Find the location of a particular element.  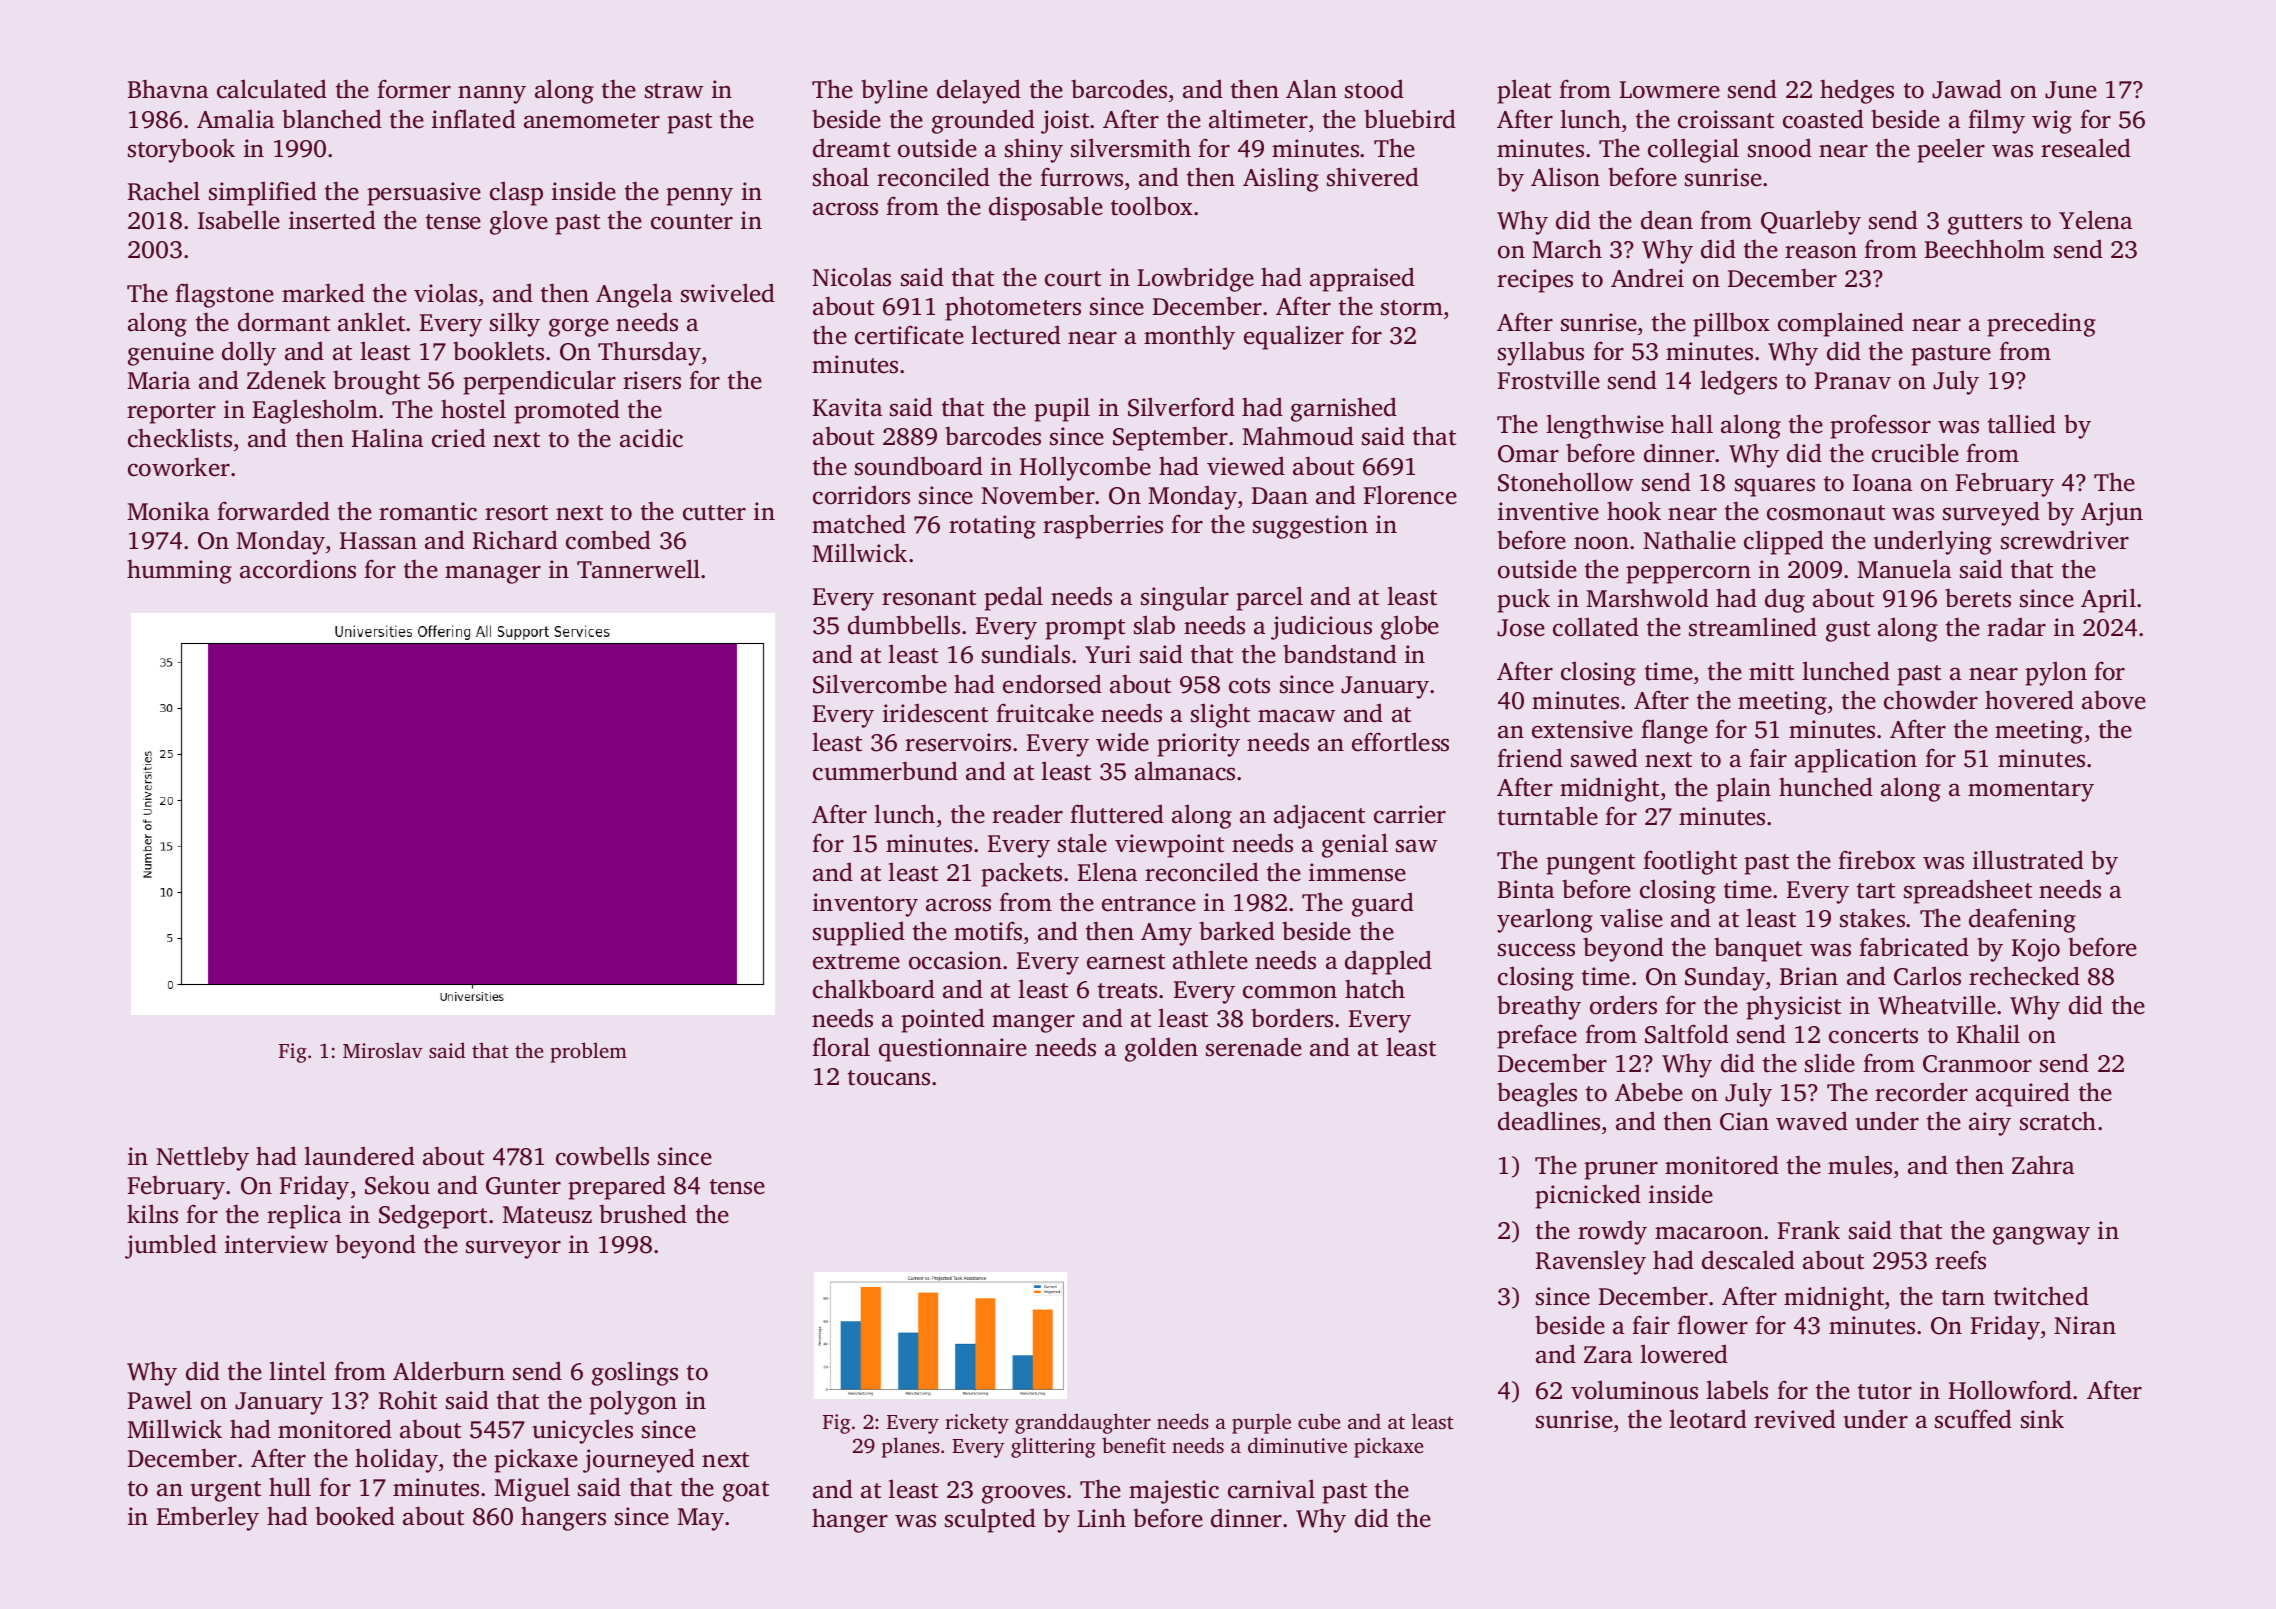

Ioana is located at coordinates (1882, 483).
